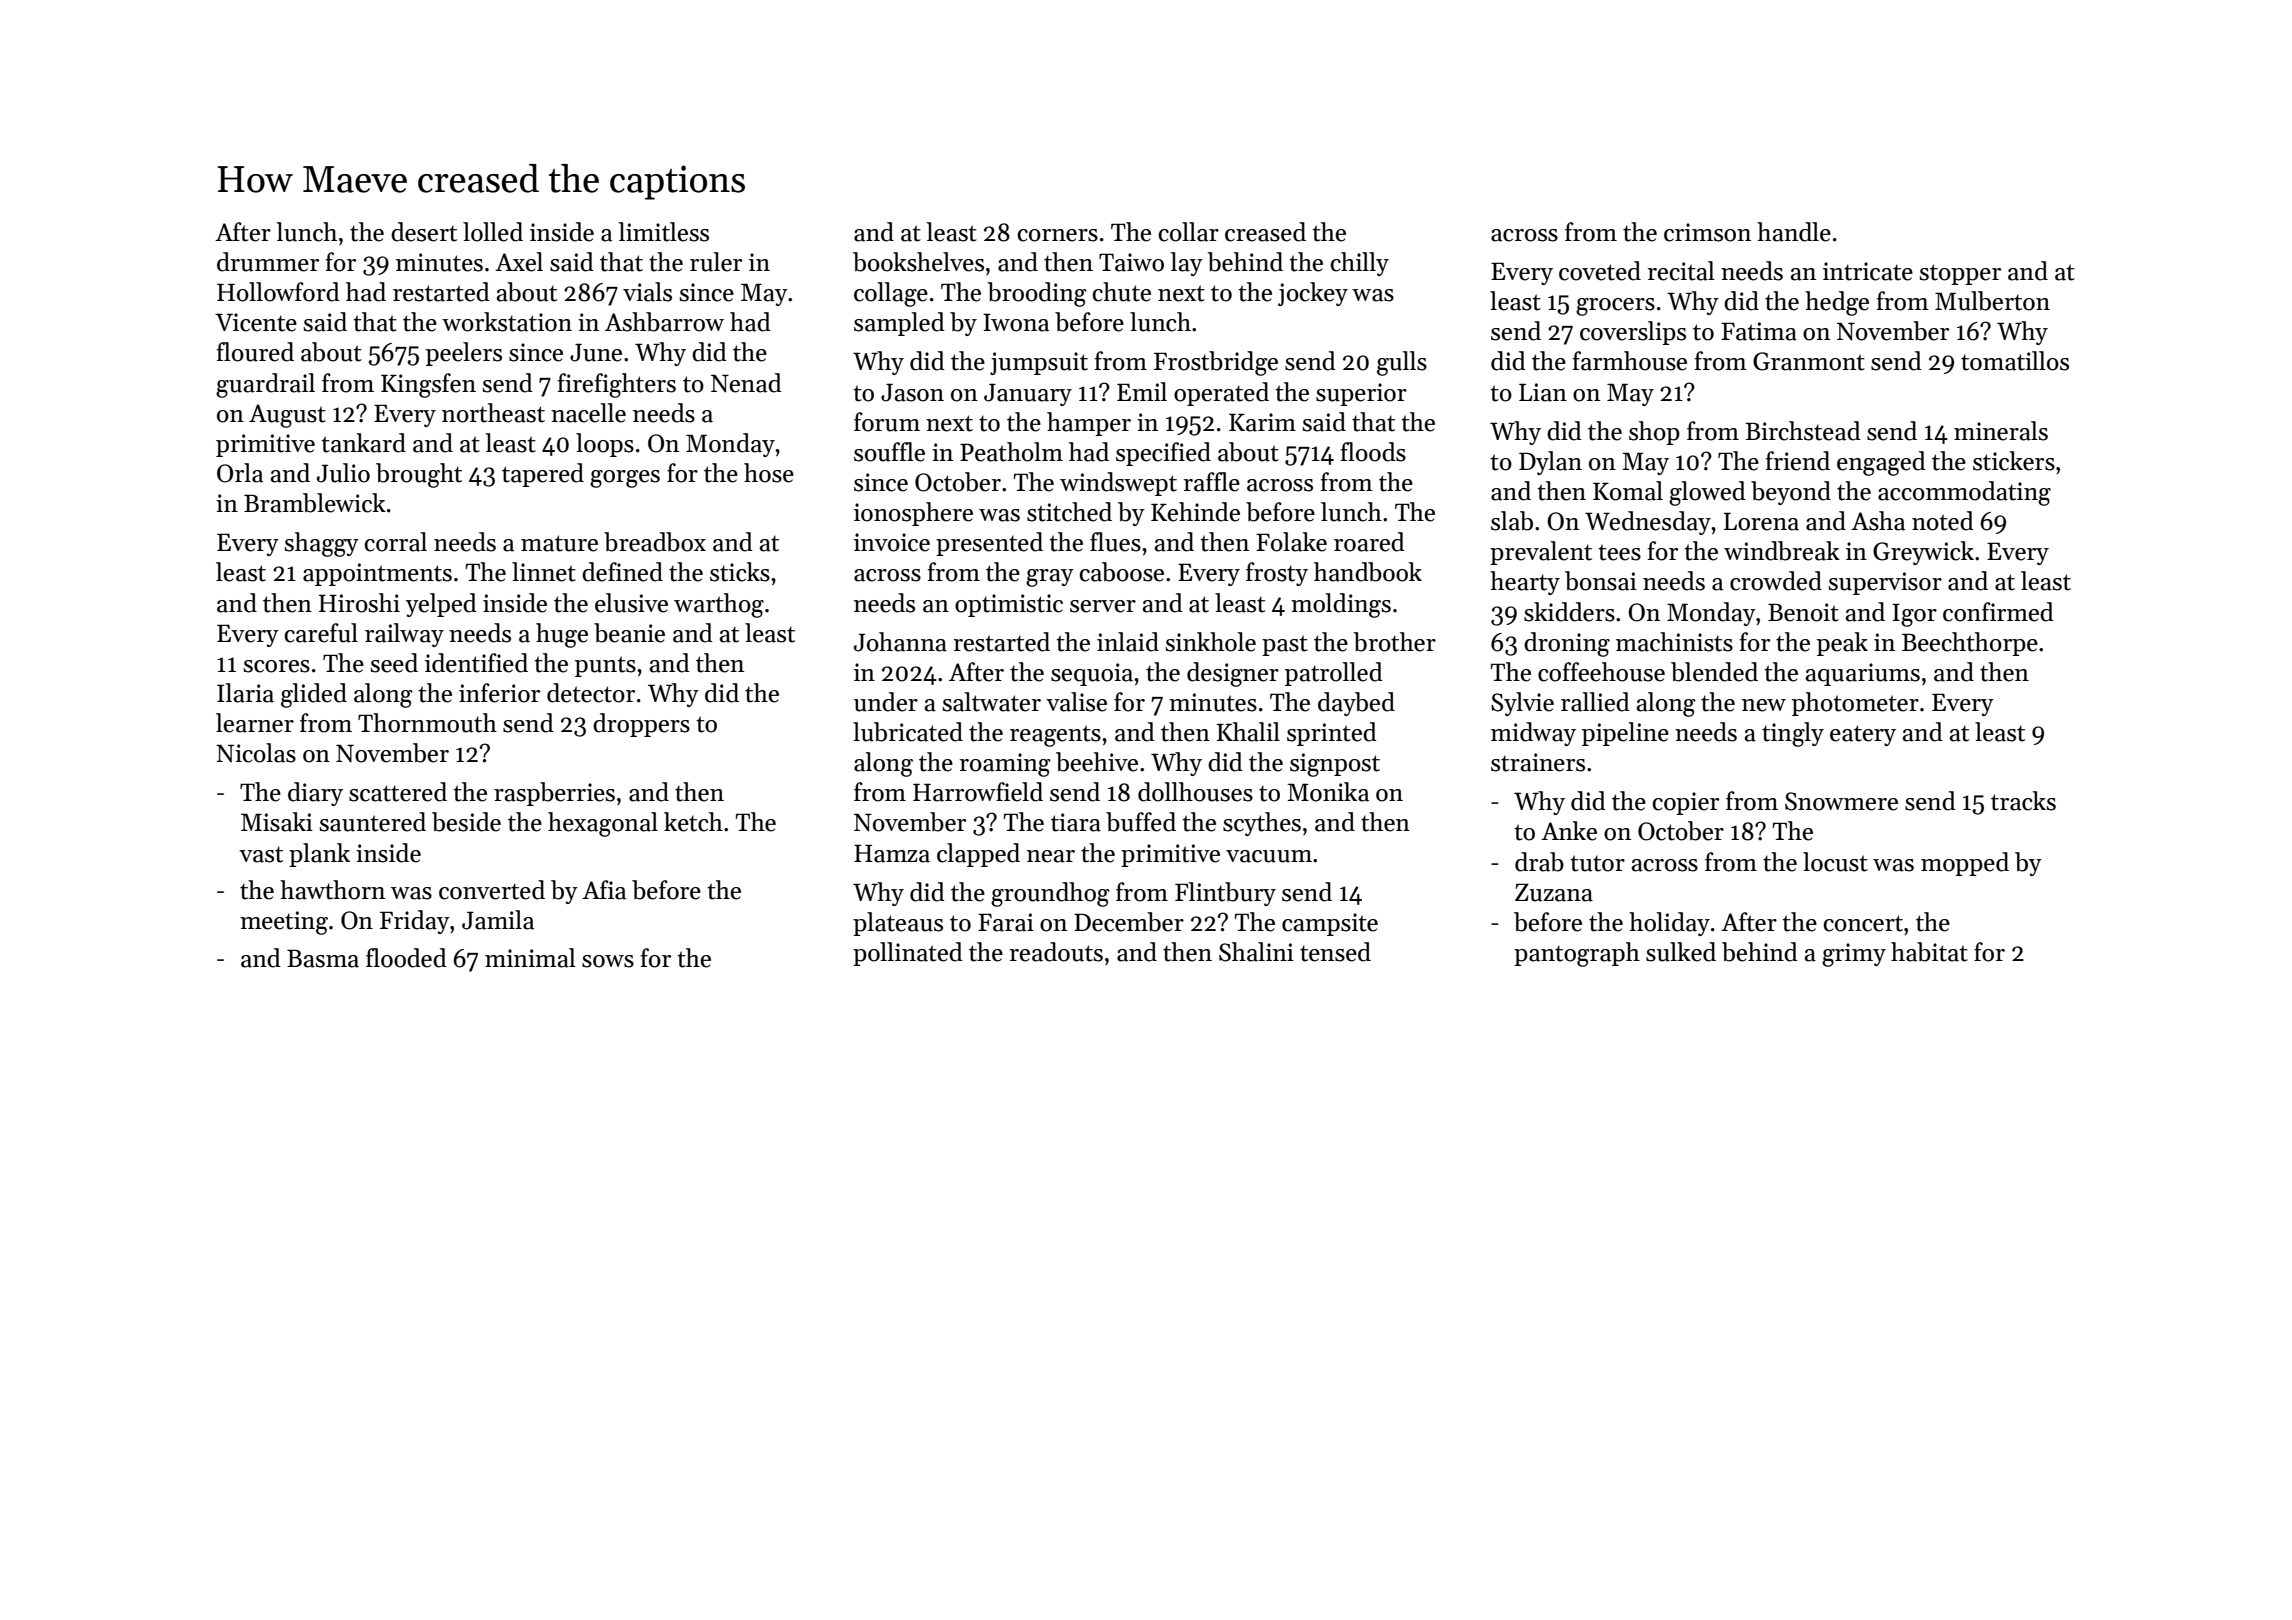  I want to click on drummer, so click(268, 262).
